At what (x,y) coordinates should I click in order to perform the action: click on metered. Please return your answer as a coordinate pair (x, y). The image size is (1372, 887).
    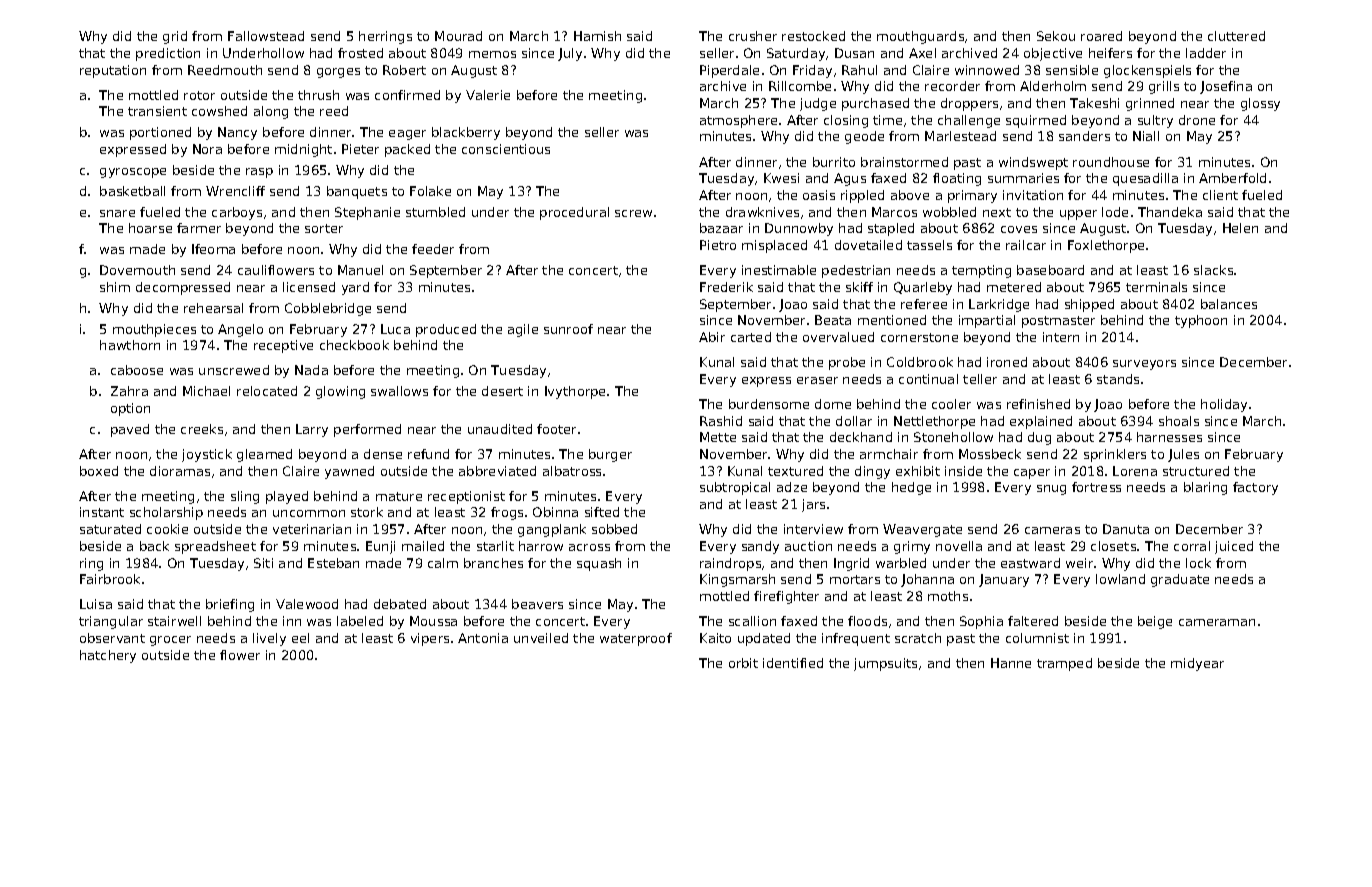
    Looking at the image, I should click on (1014, 287).
